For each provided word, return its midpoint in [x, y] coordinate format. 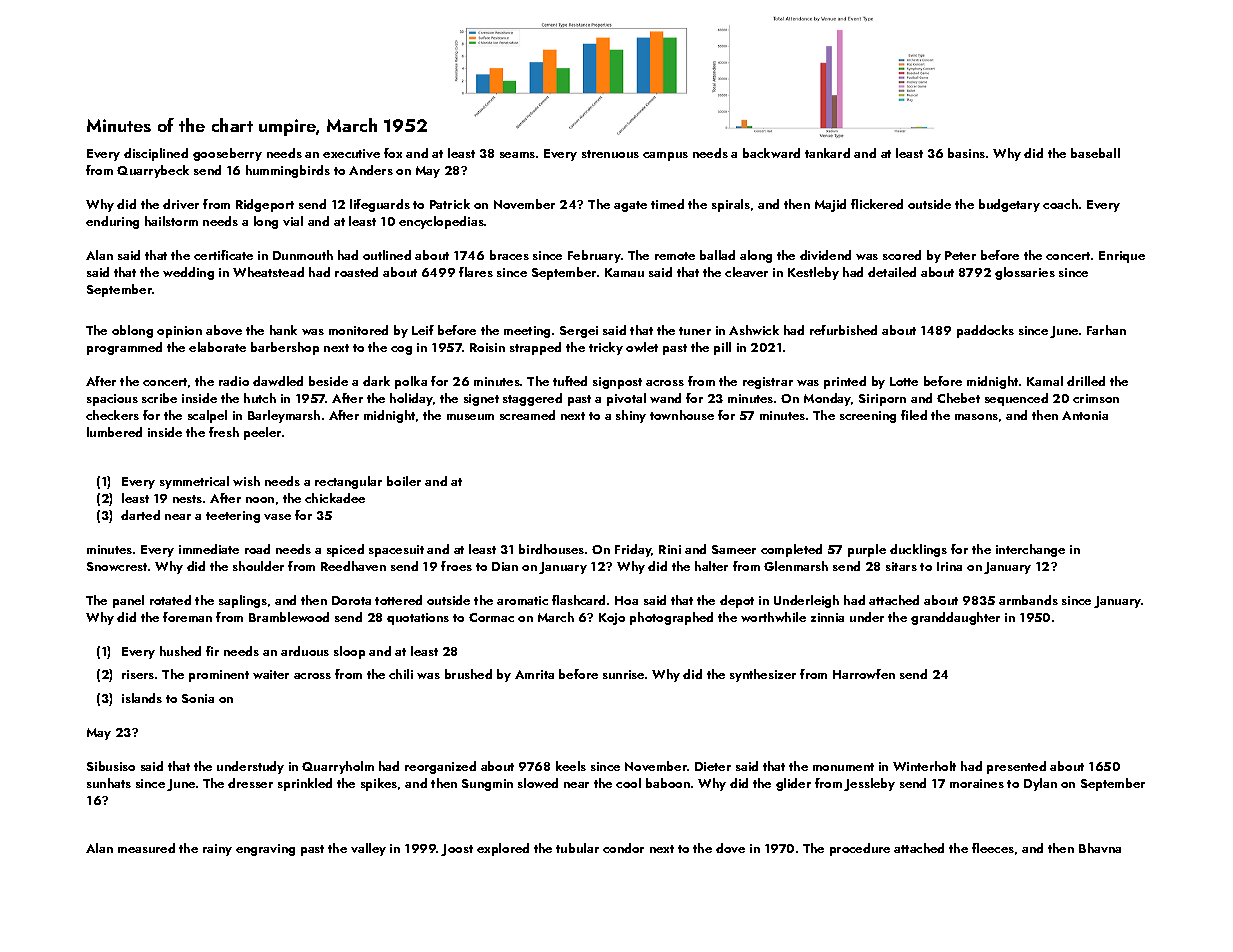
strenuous [610, 154]
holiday [411, 399]
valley [368, 849]
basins [966, 153]
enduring [112, 222]
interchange [1030, 550]
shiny [631, 416]
